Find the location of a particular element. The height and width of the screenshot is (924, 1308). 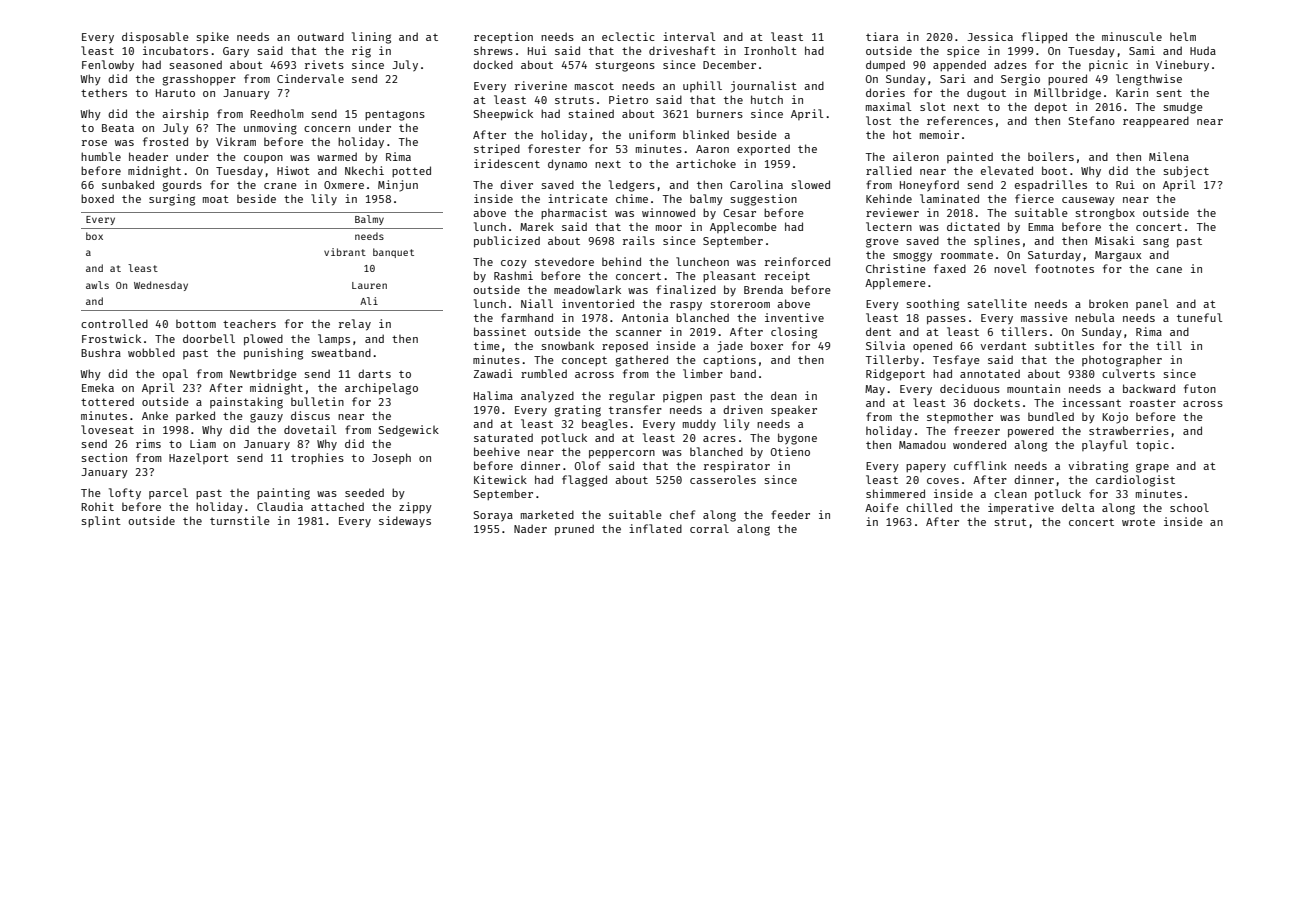

tuneful is located at coordinates (1199, 317).
